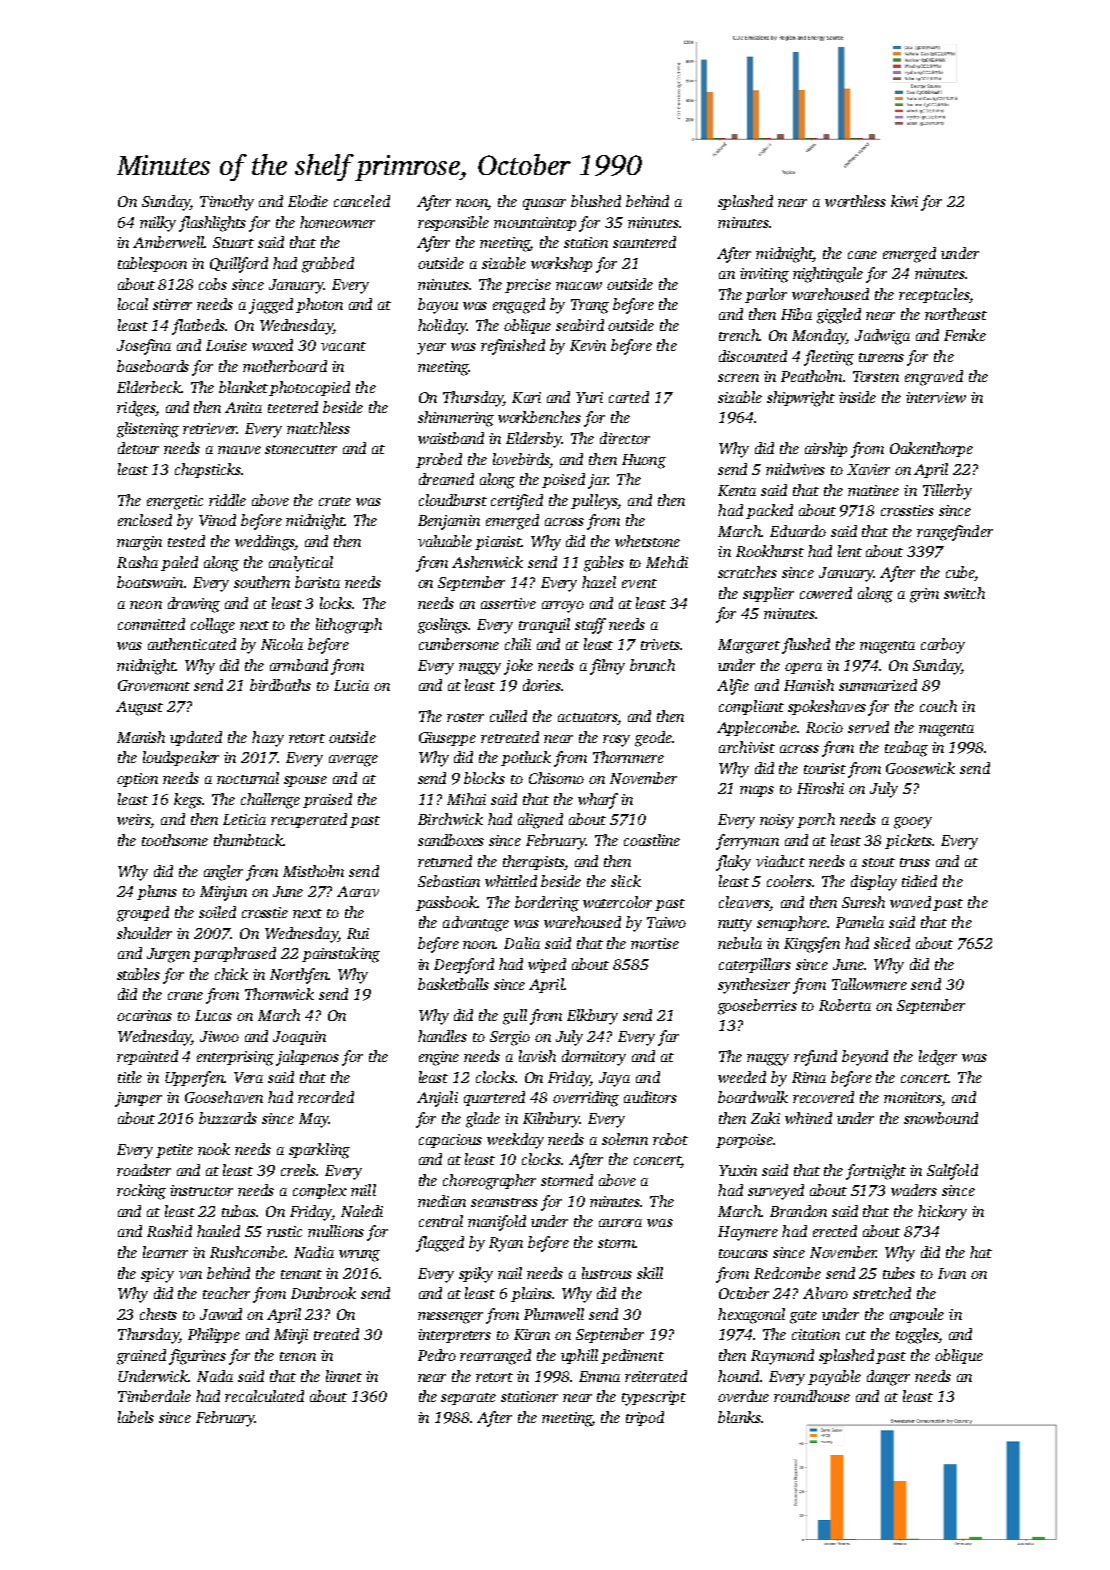 The height and width of the screenshot is (1570, 1110). I want to click on grained, so click(141, 1357).
